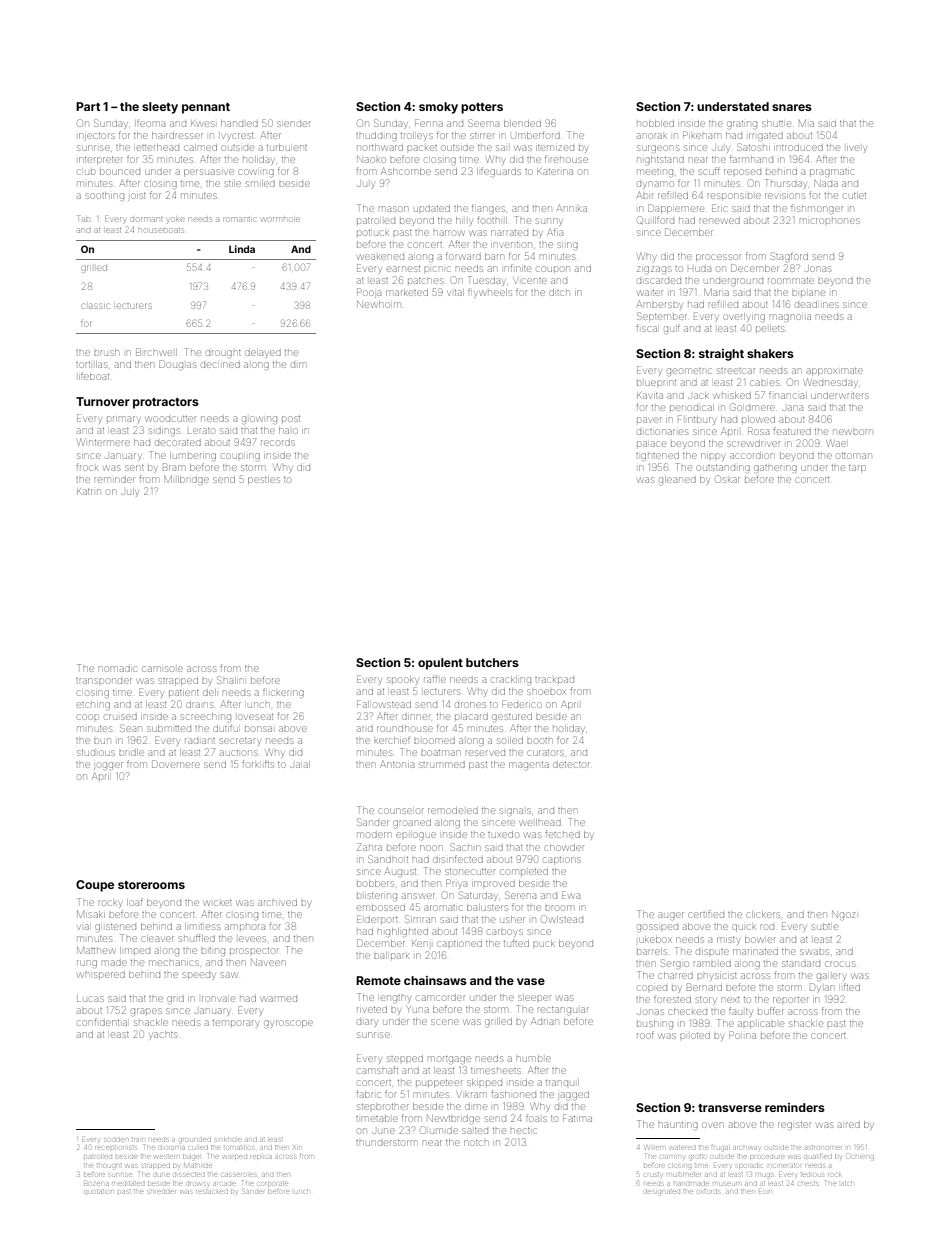 The height and width of the page is (1233, 952). Describe the element at coordinates (571, 765) in the page. I see `detector` at that location.
